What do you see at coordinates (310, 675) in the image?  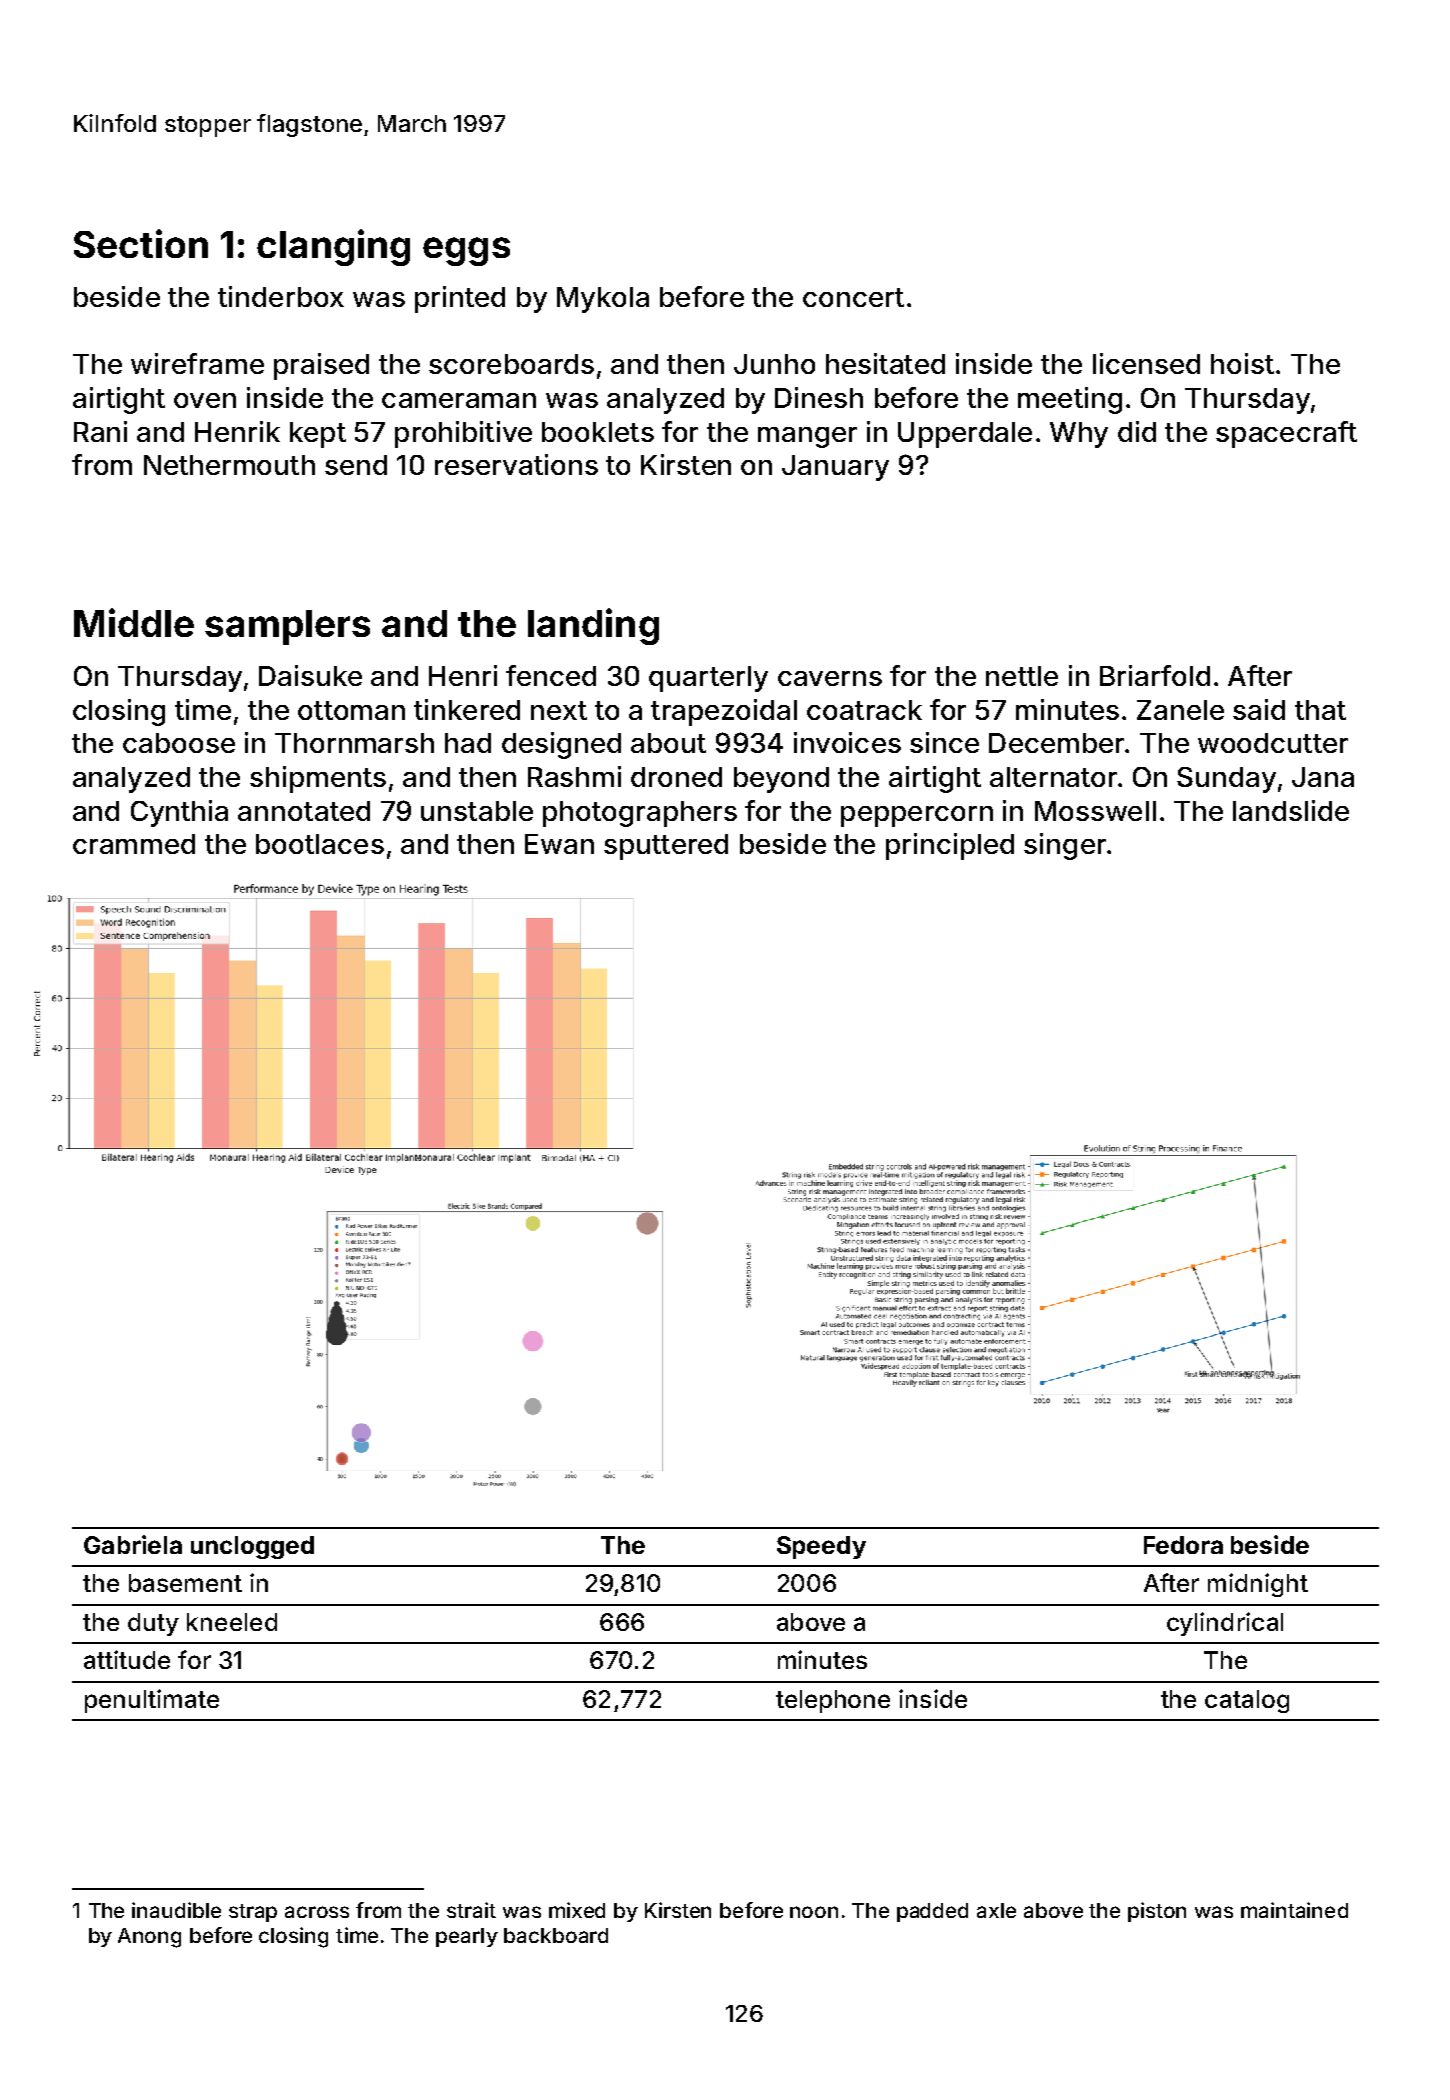 I see `Daisuke` at bounding box center [310, 675].
